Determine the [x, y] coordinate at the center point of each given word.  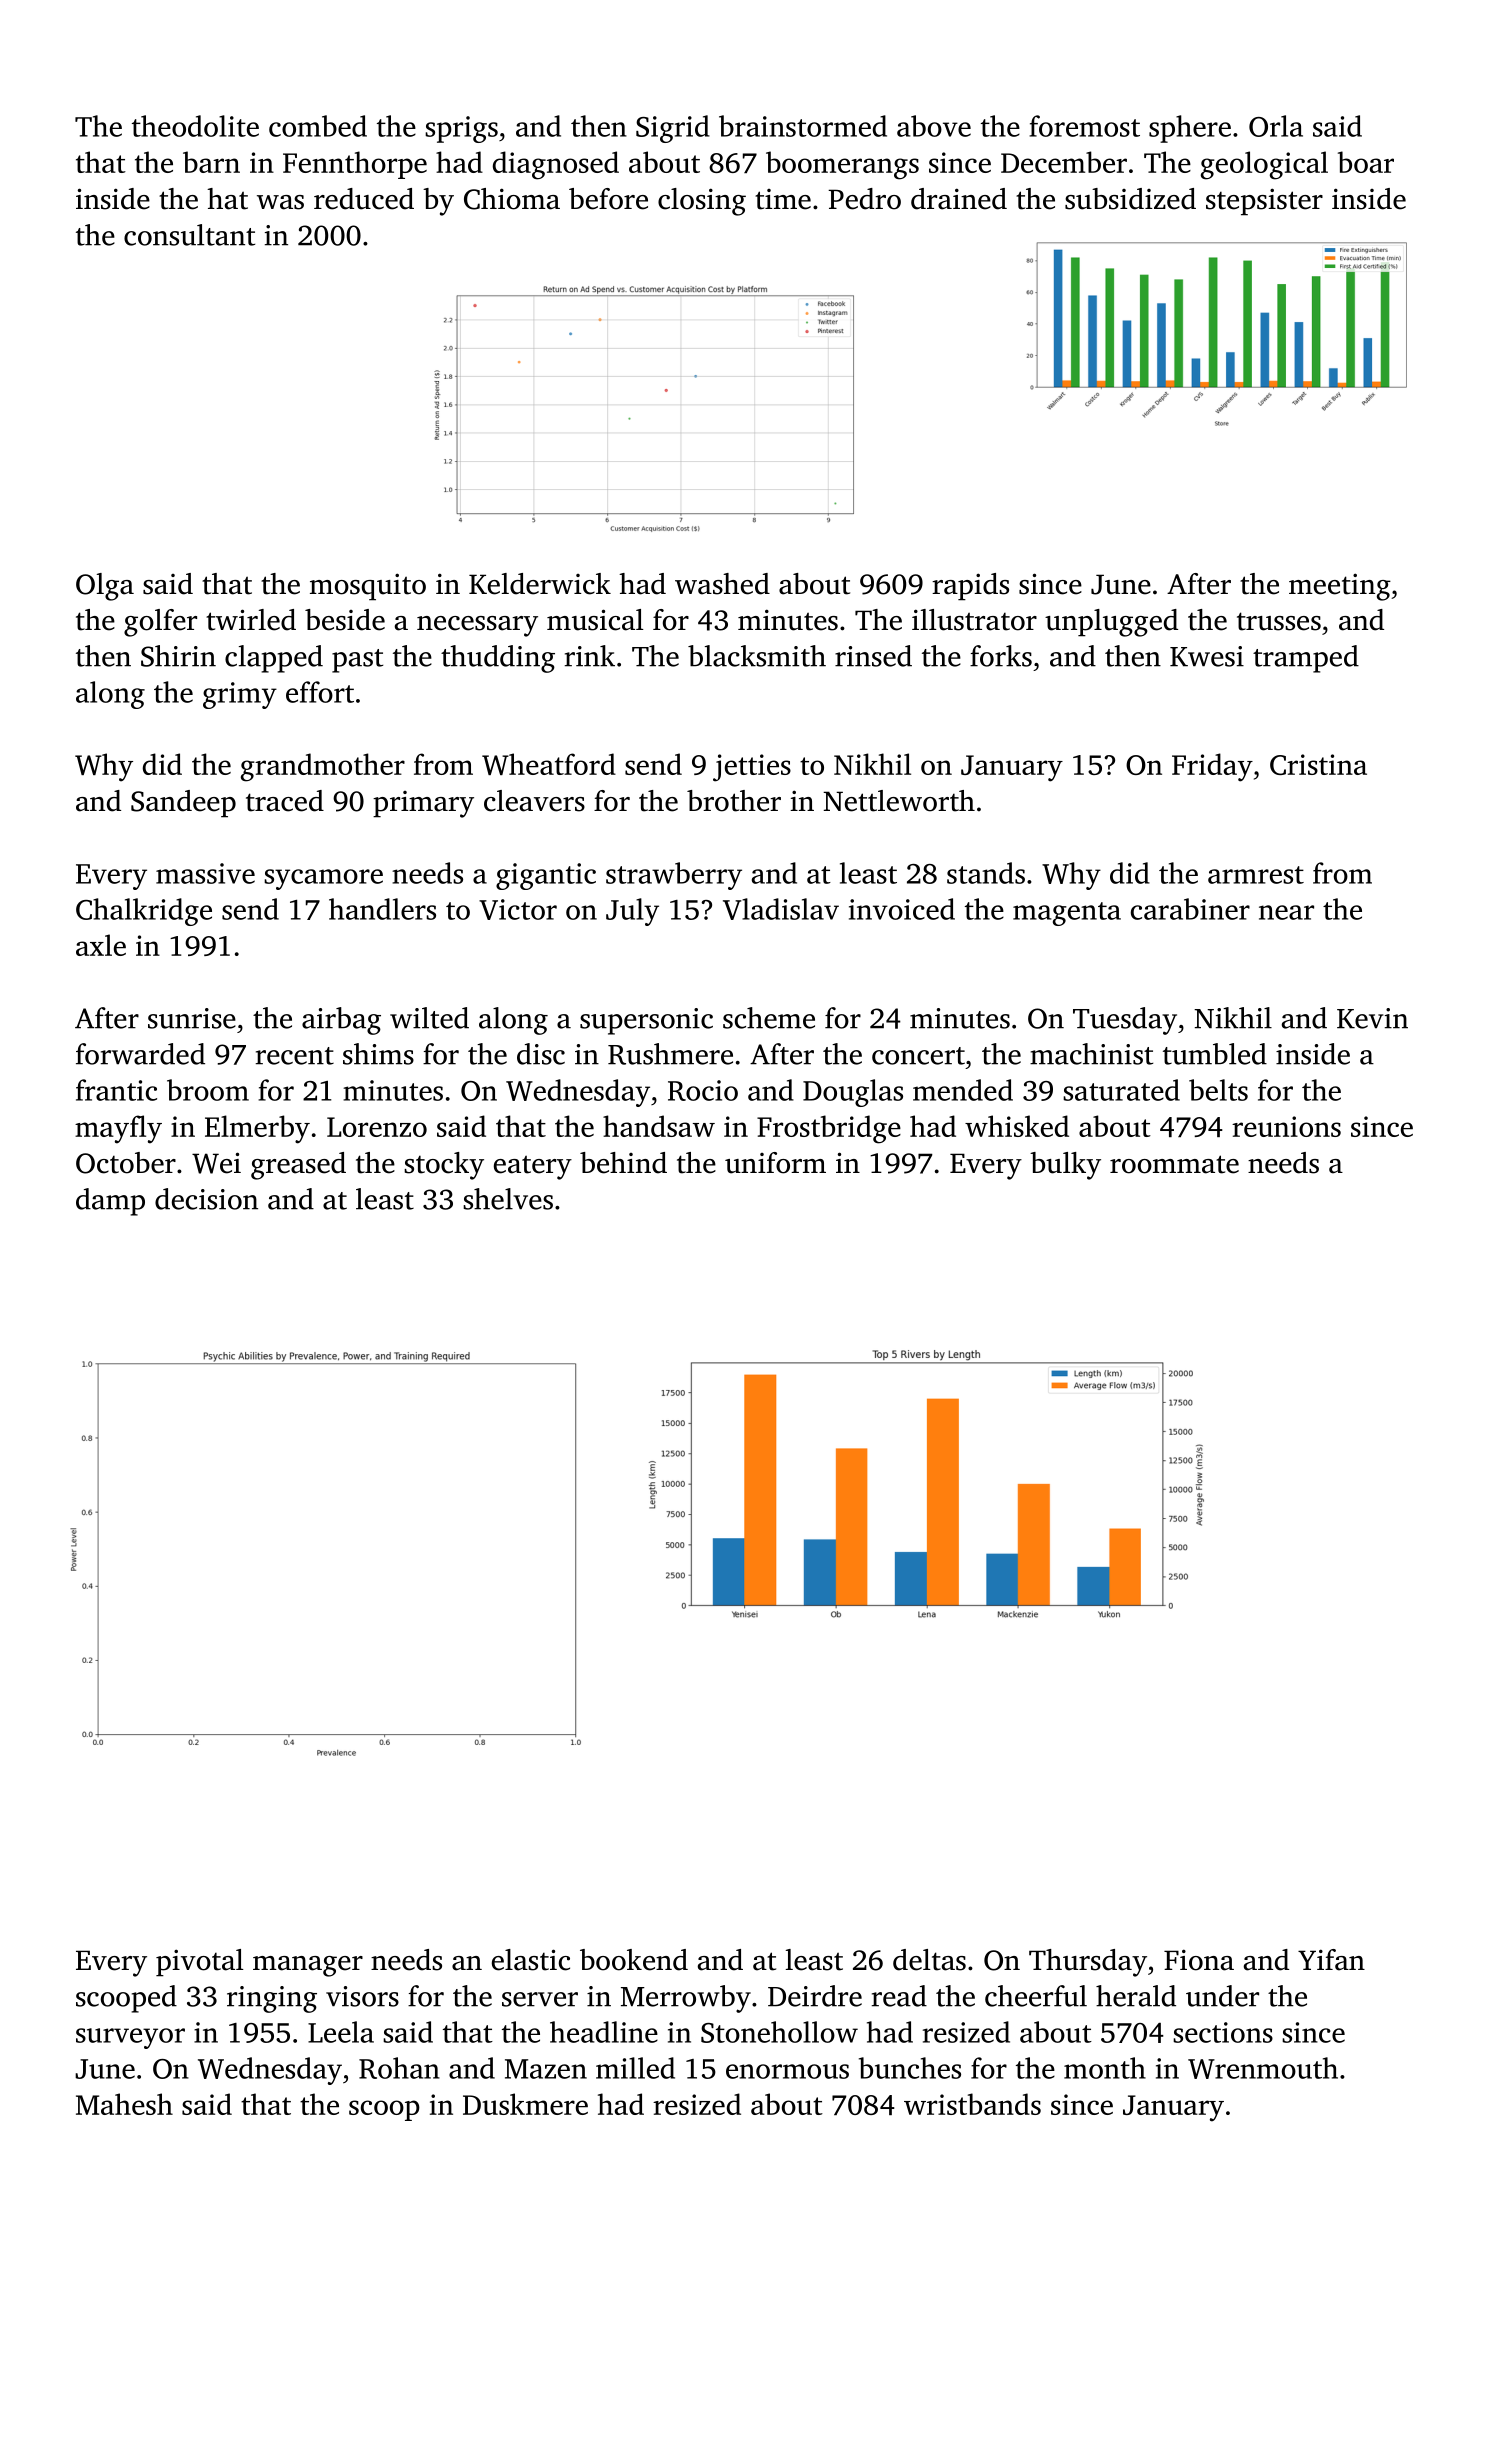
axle [101, 945]
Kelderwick [540, 584]
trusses [1279, 621]
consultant [189, 235]
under [1222, 1996]
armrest [1256, 875]
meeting [1340, 587]
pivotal [200, 1963]
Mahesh [124, 2104]
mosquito [368, 587]
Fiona [1199, 1960]
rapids [970, 587]
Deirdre [815, 1996]
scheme [769, 1018]
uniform [775, 1163]
